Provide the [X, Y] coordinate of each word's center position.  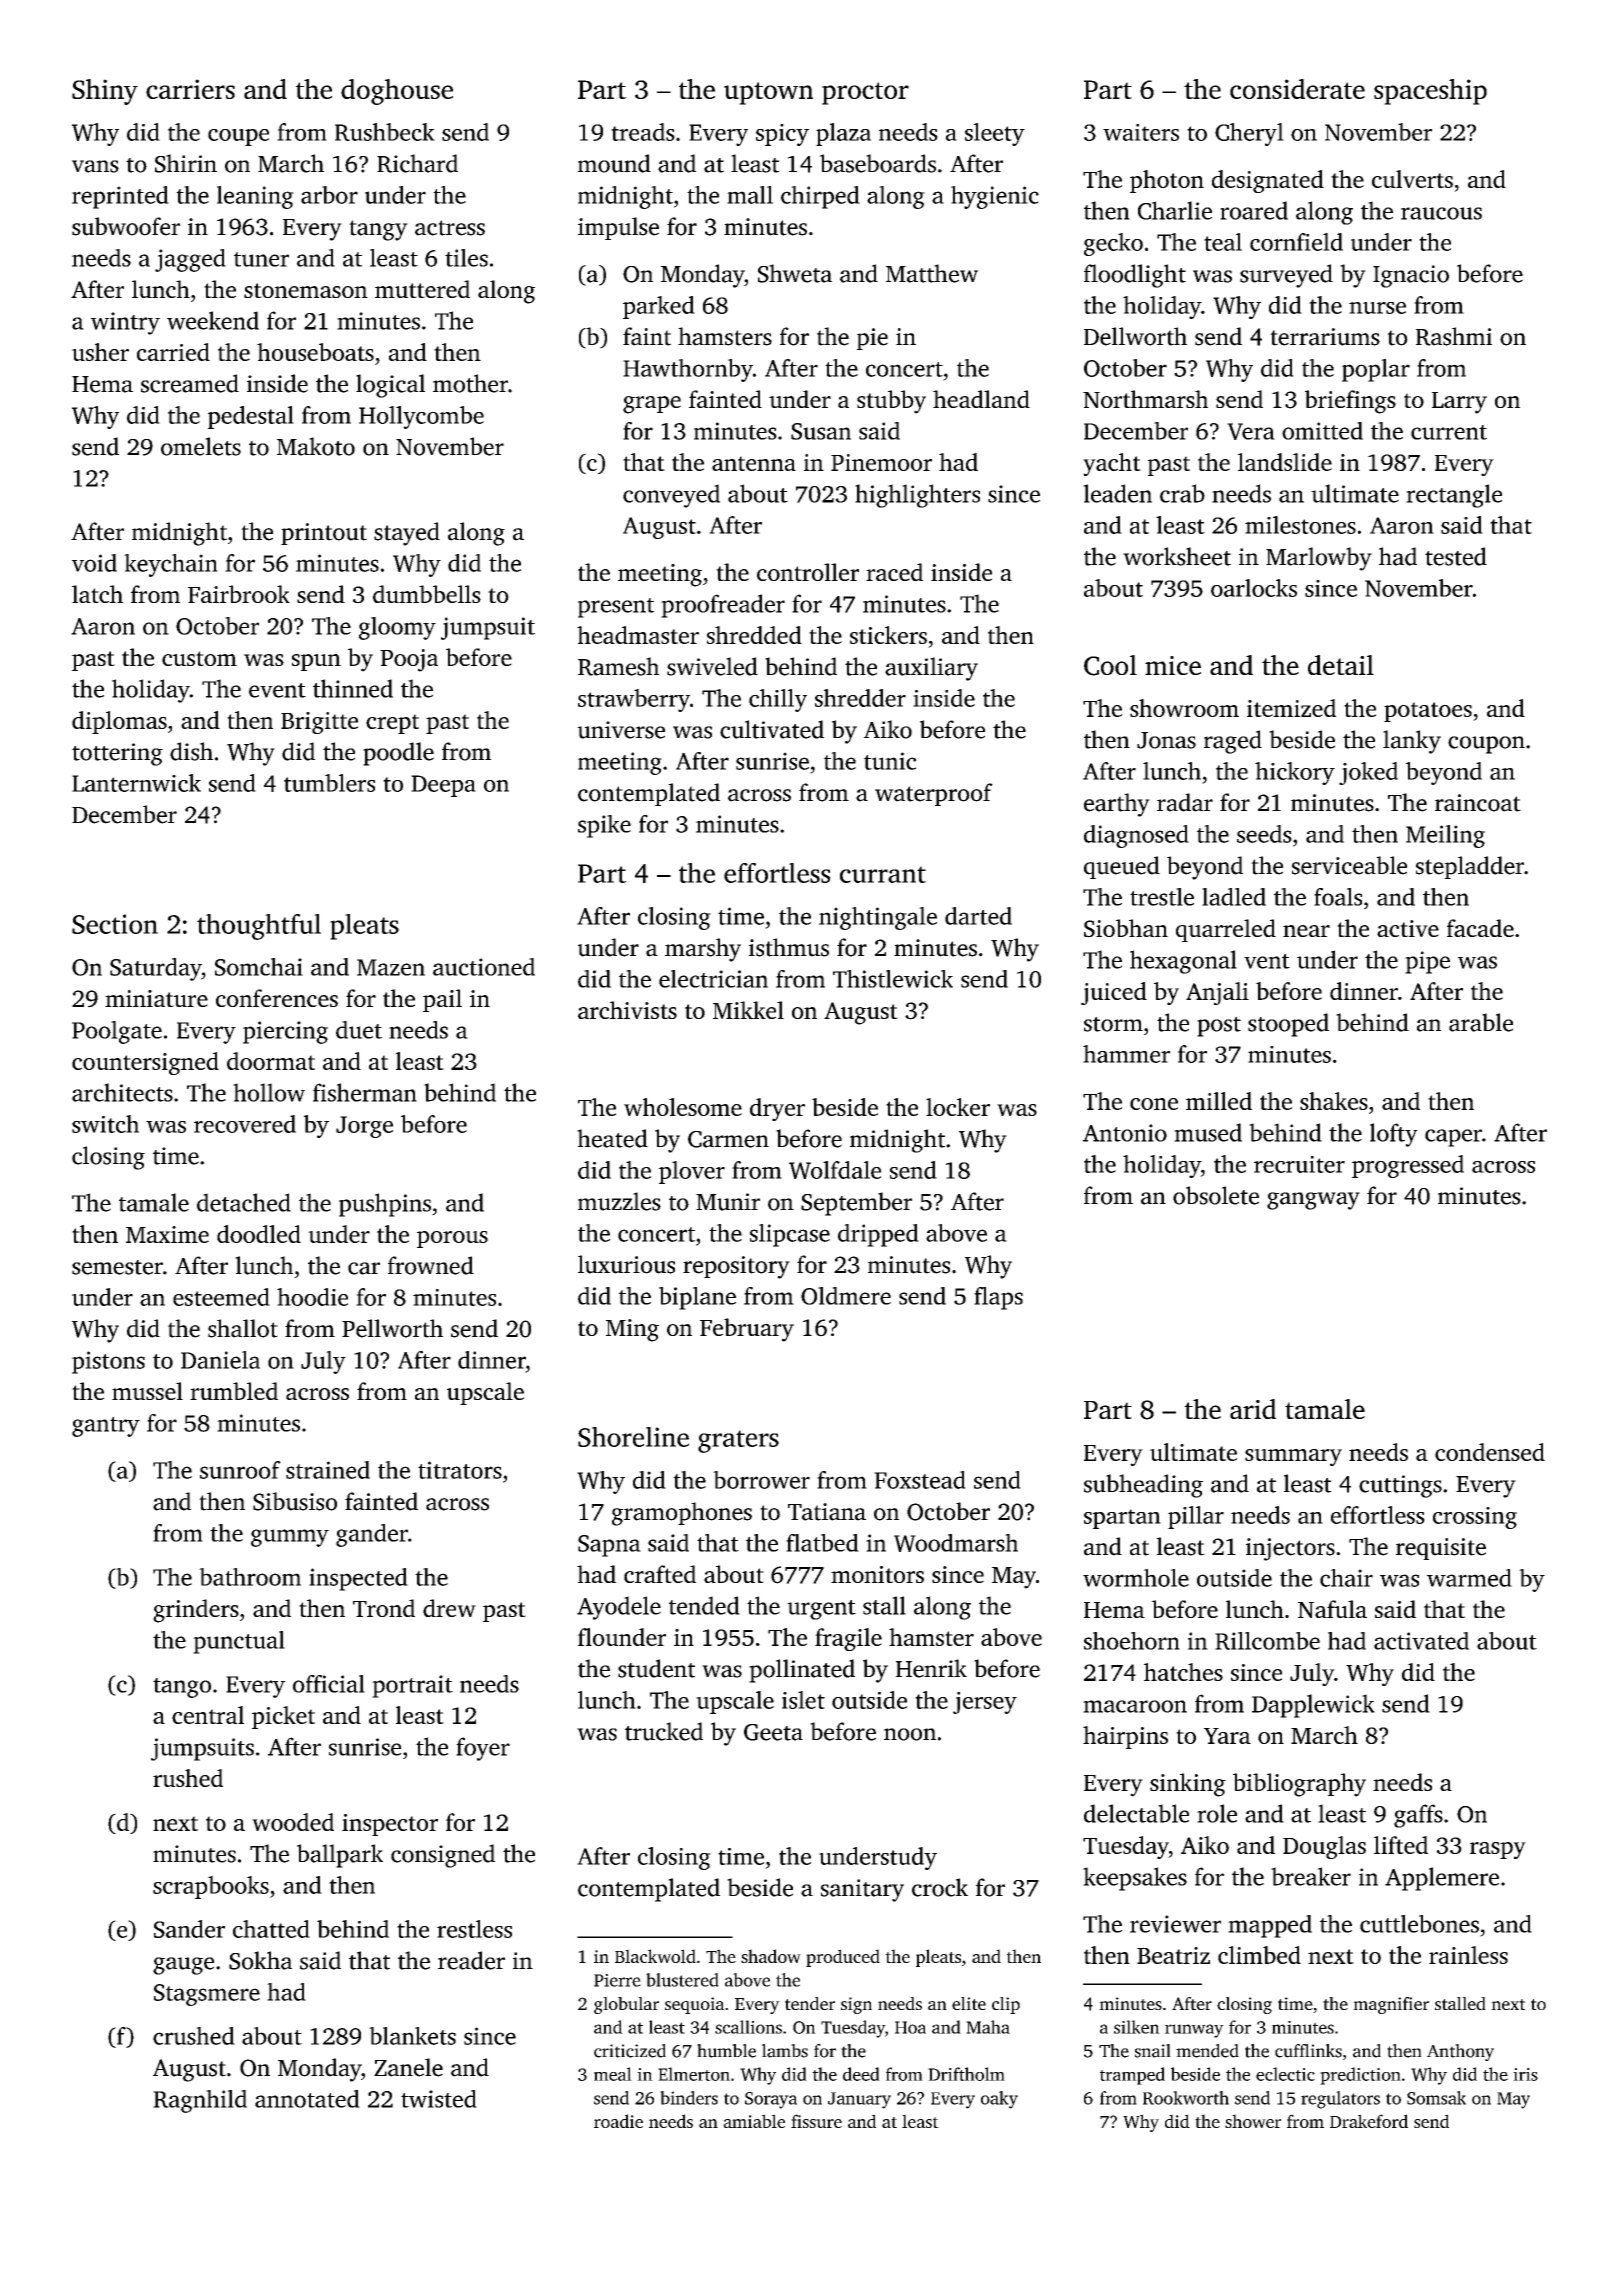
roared [1254, 210]
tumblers [329, 783]
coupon [1486, 745]
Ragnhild [200, 2101]
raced [894, 572]
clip [1006, 2005]
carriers [190, 89]
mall [750, 195]
